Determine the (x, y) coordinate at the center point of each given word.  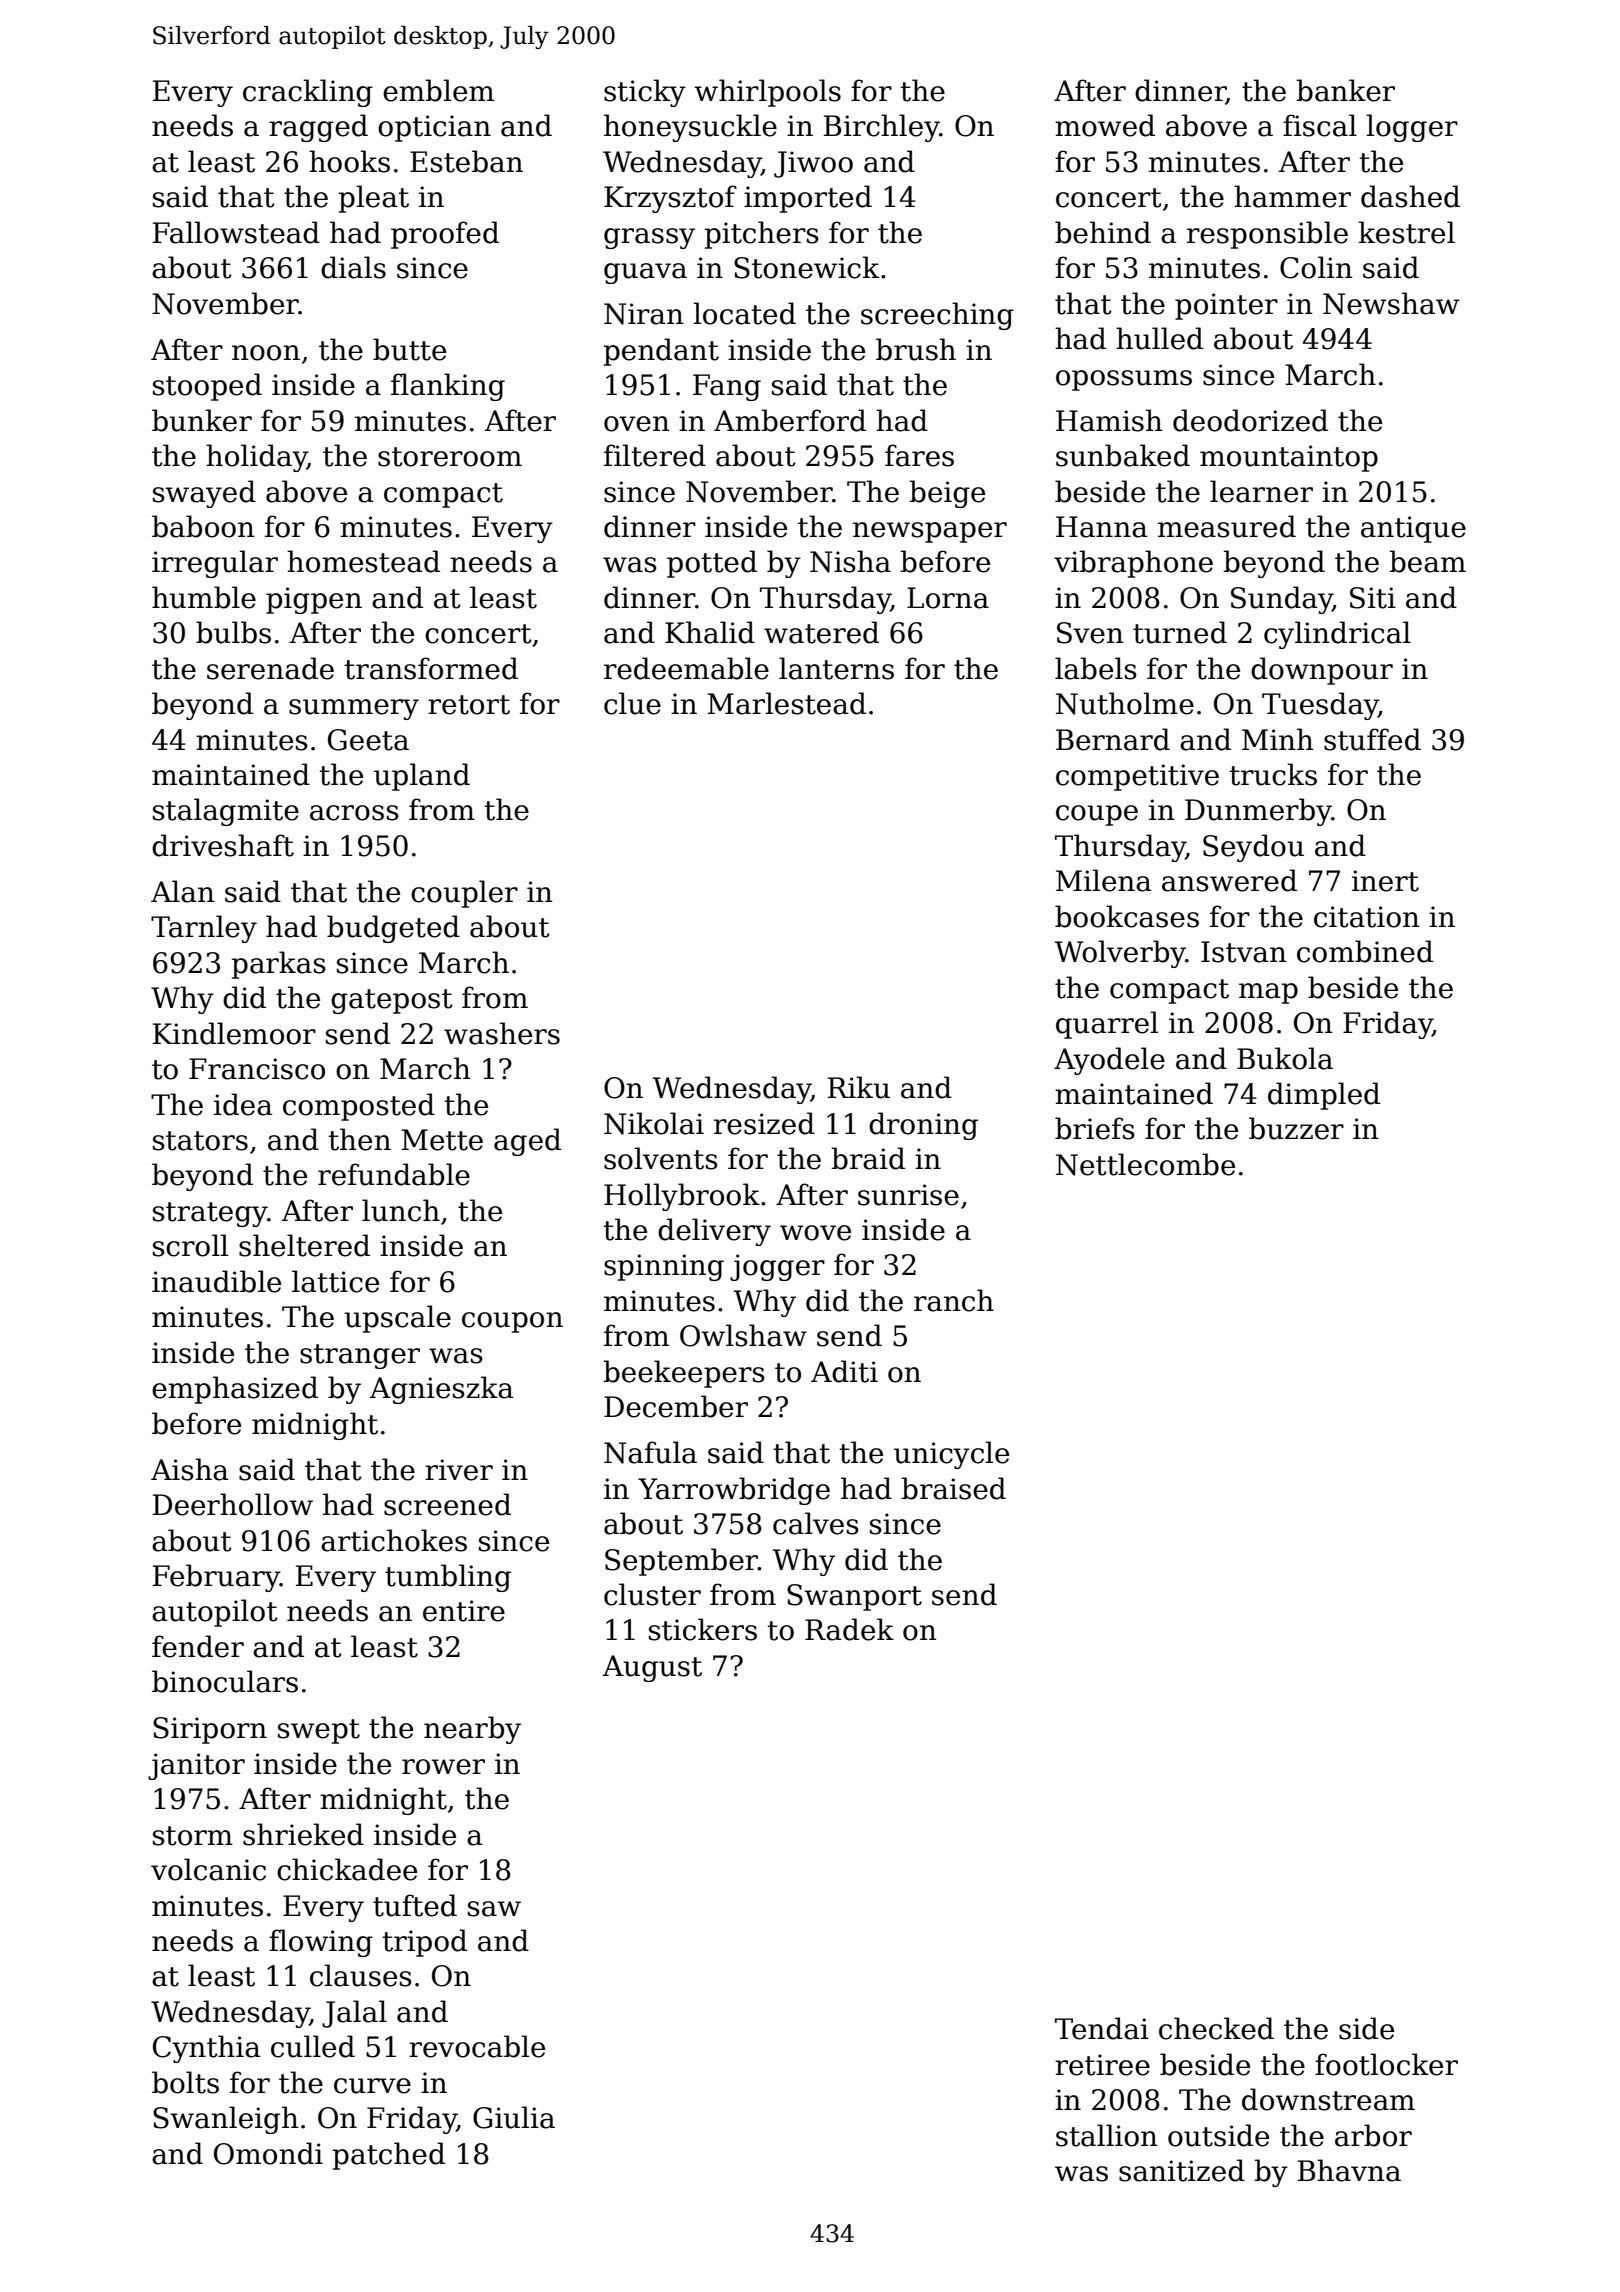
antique (1413, 529)
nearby (472, 1730)
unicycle (951, 1455)
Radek (849, 1629)
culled (313, 2046)
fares (919, 455)
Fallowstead (236, 232)
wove (815, 1233)
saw (494, 1909)
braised (953, 1488)
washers (502, 1033)
